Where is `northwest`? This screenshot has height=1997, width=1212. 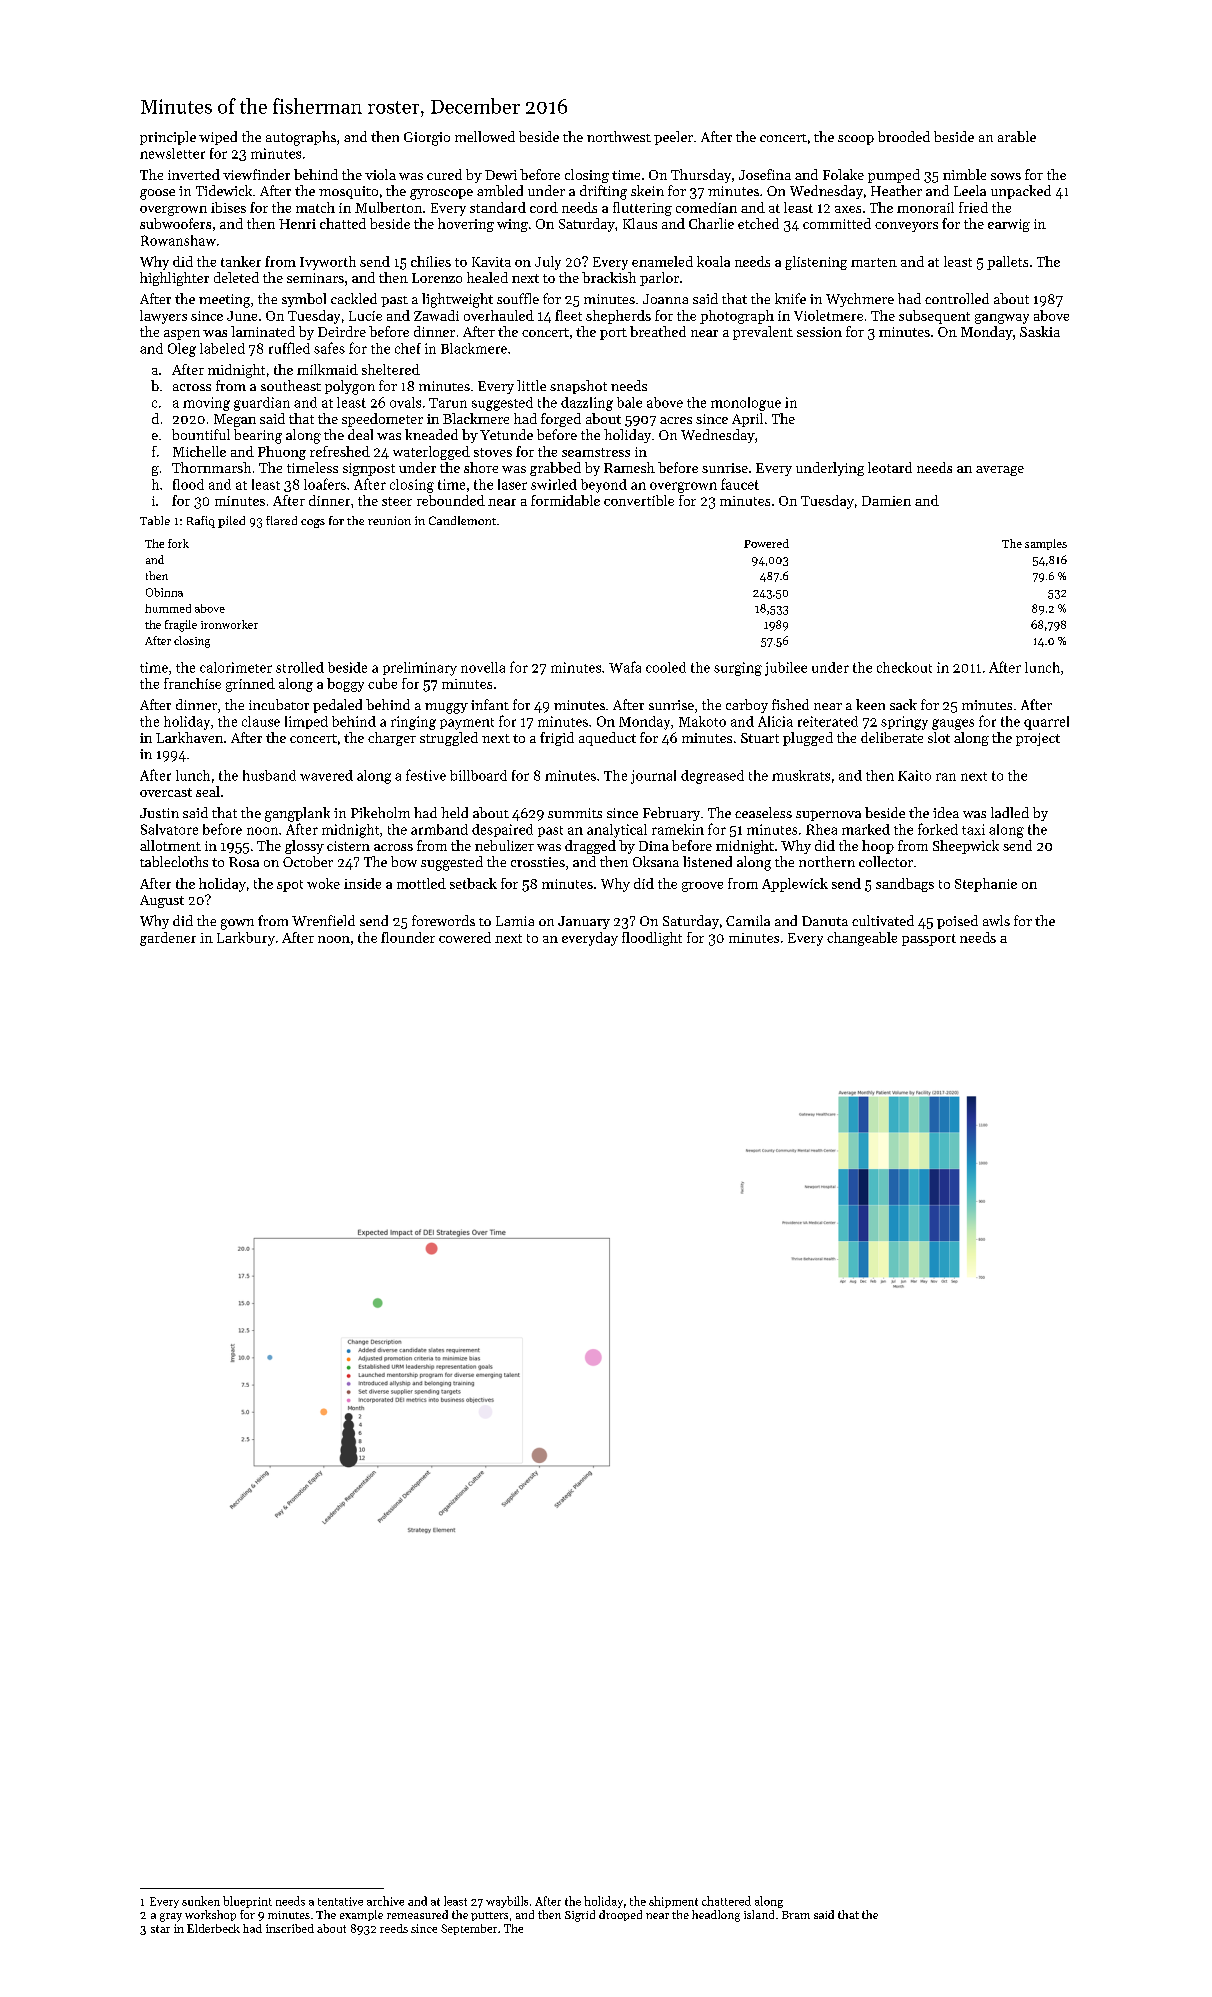 northwest is located at coordinates (619, 136).
